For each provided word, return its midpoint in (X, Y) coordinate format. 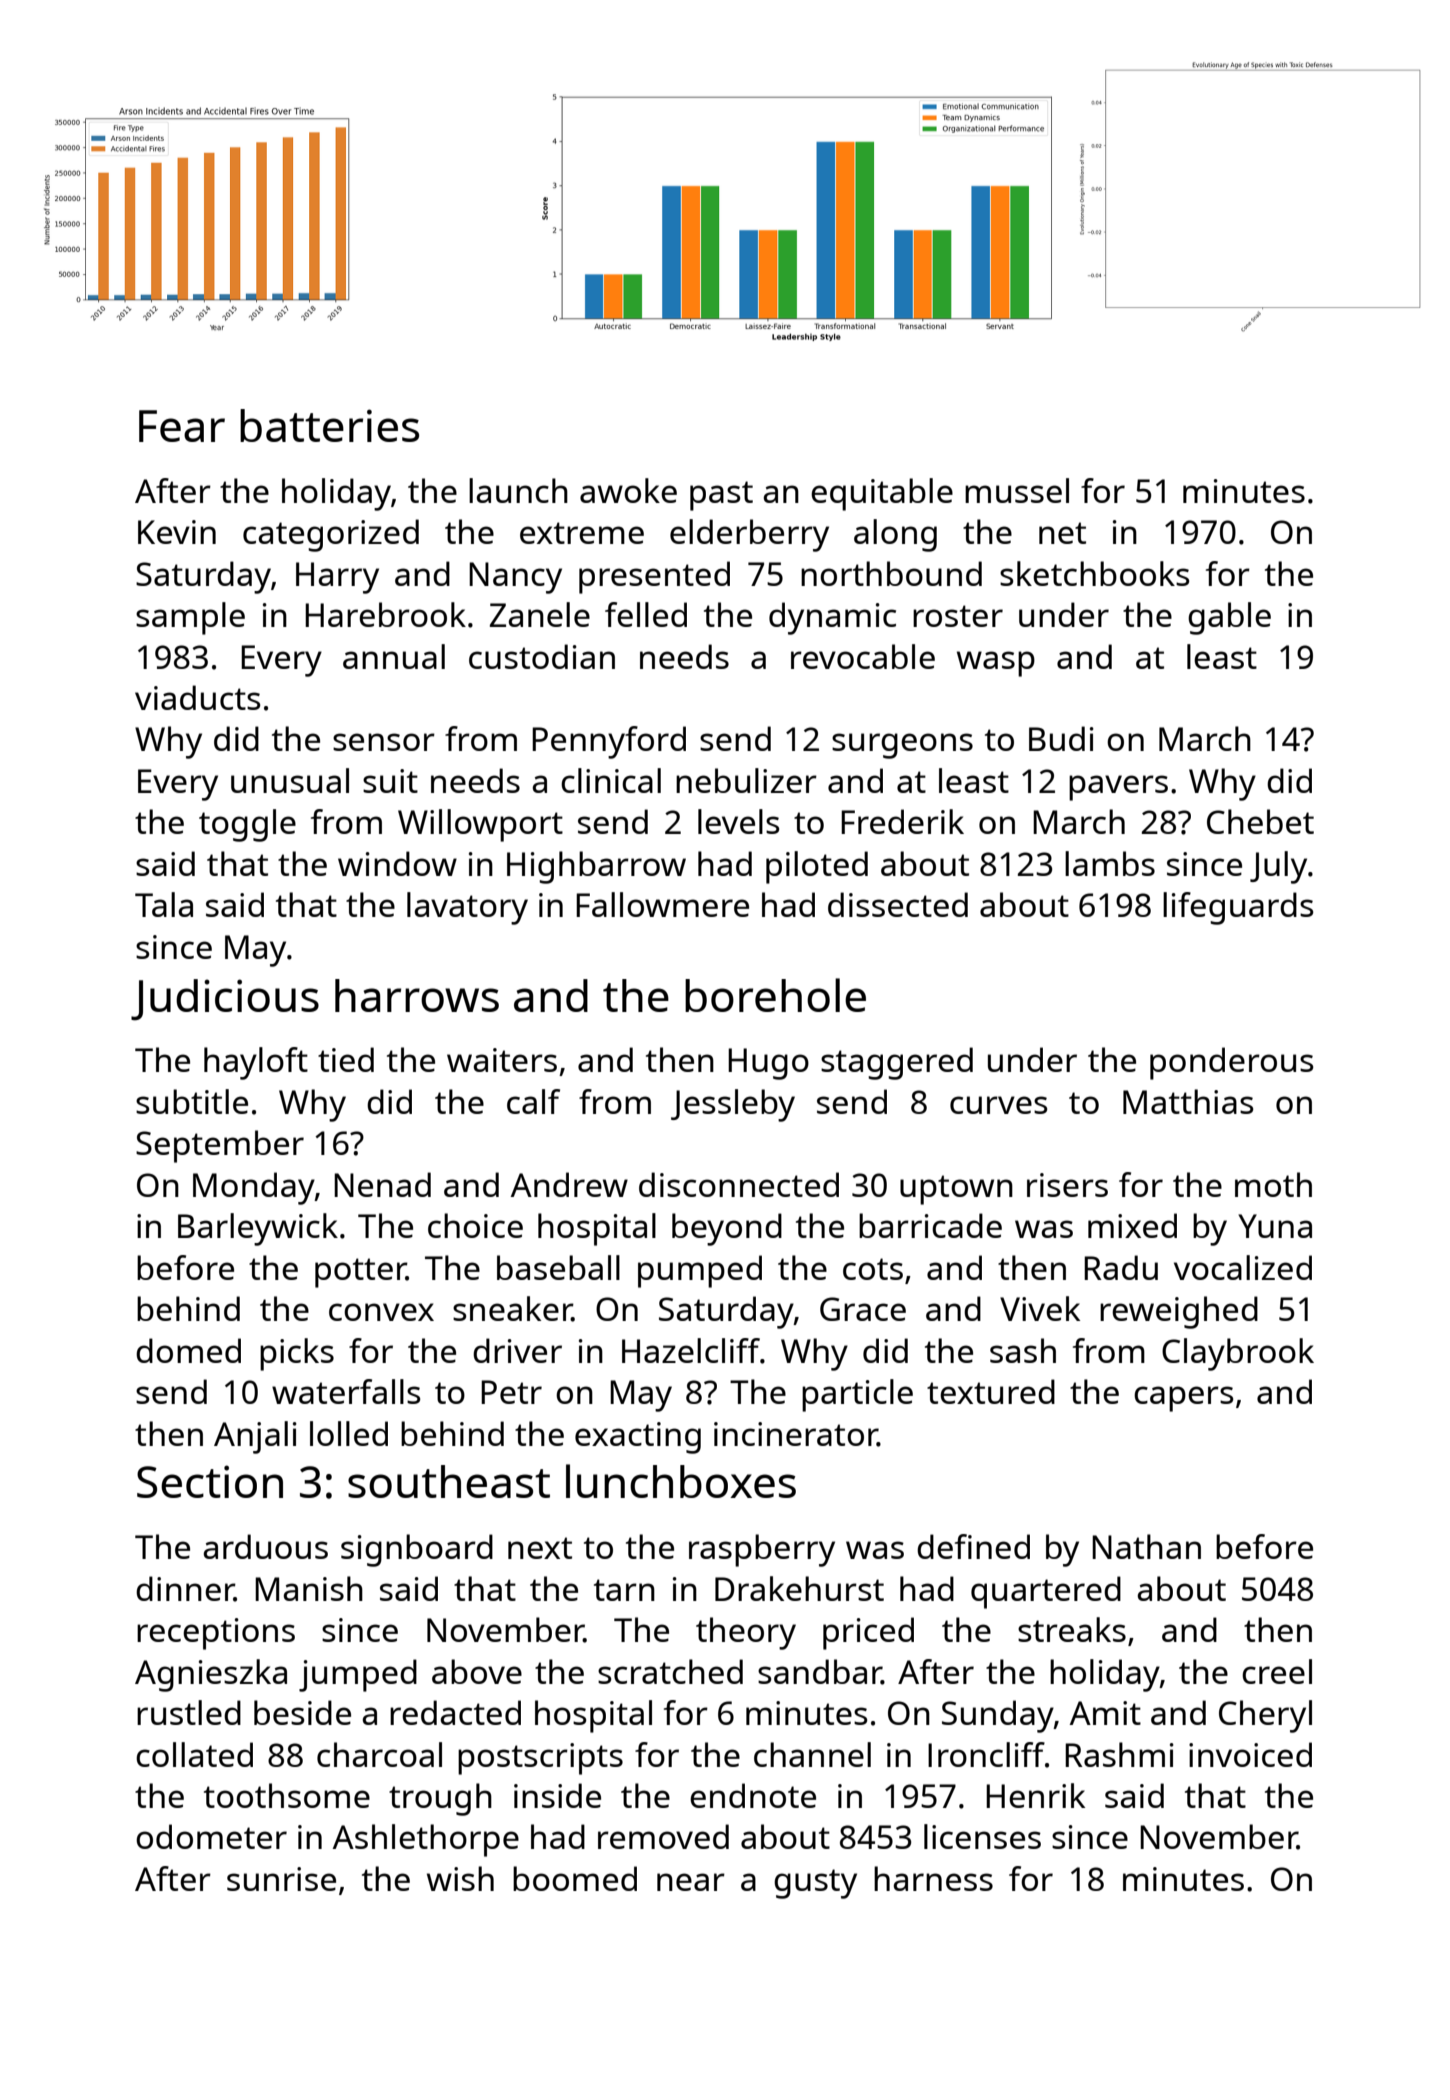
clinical (611, 780)
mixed (1132, 1225)
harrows (417, 995)
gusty (815, 1884)
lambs (1110, 863)
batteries (329, 425)
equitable (882, 494)
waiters (502, 1060)
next (540, 1548)
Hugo (768, 1064)
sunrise (281, 1879)
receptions (216, 1634)
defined (973, 1546)
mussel (1017, 490)
